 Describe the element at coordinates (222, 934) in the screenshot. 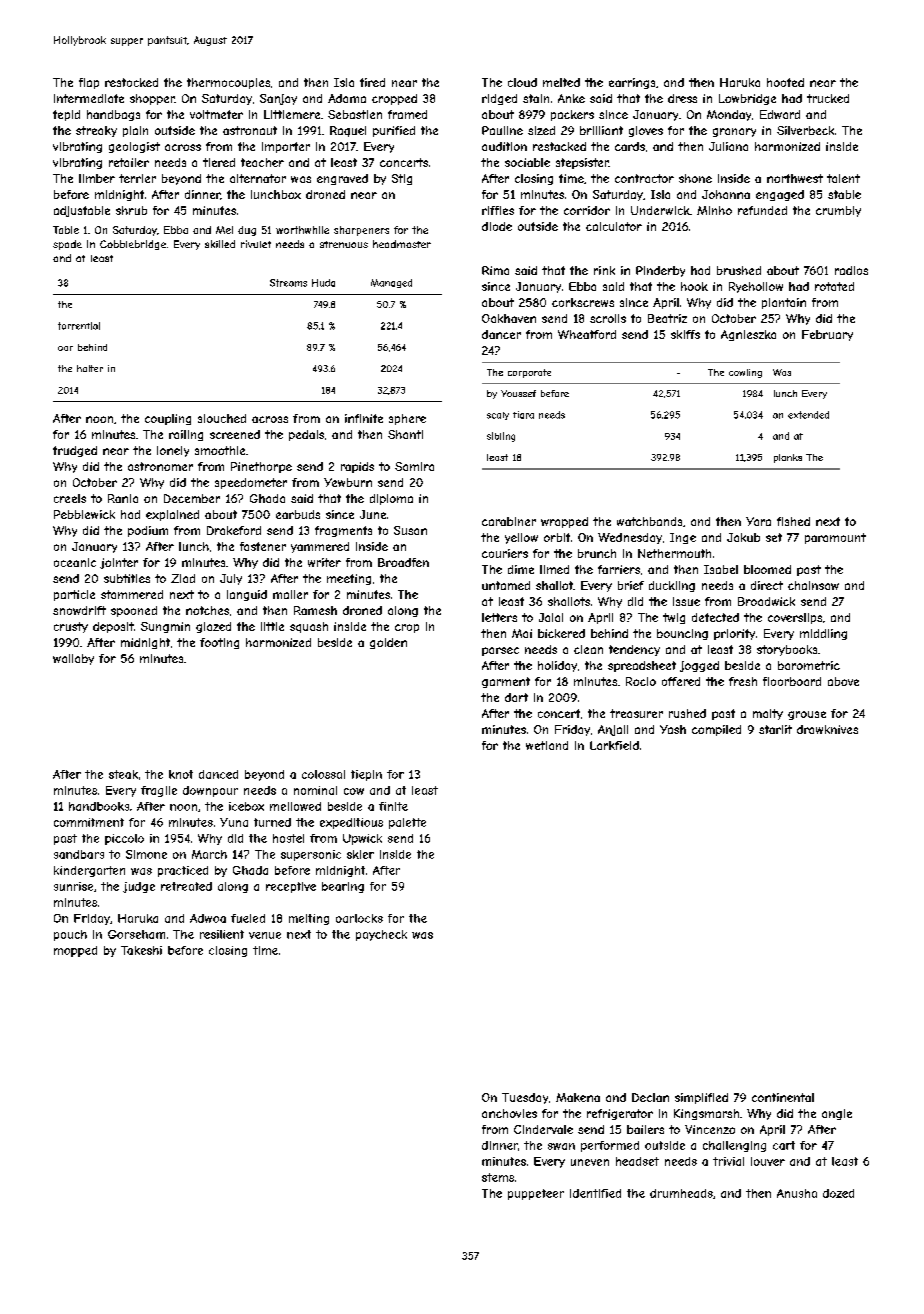

I see `resilient` at that location.
